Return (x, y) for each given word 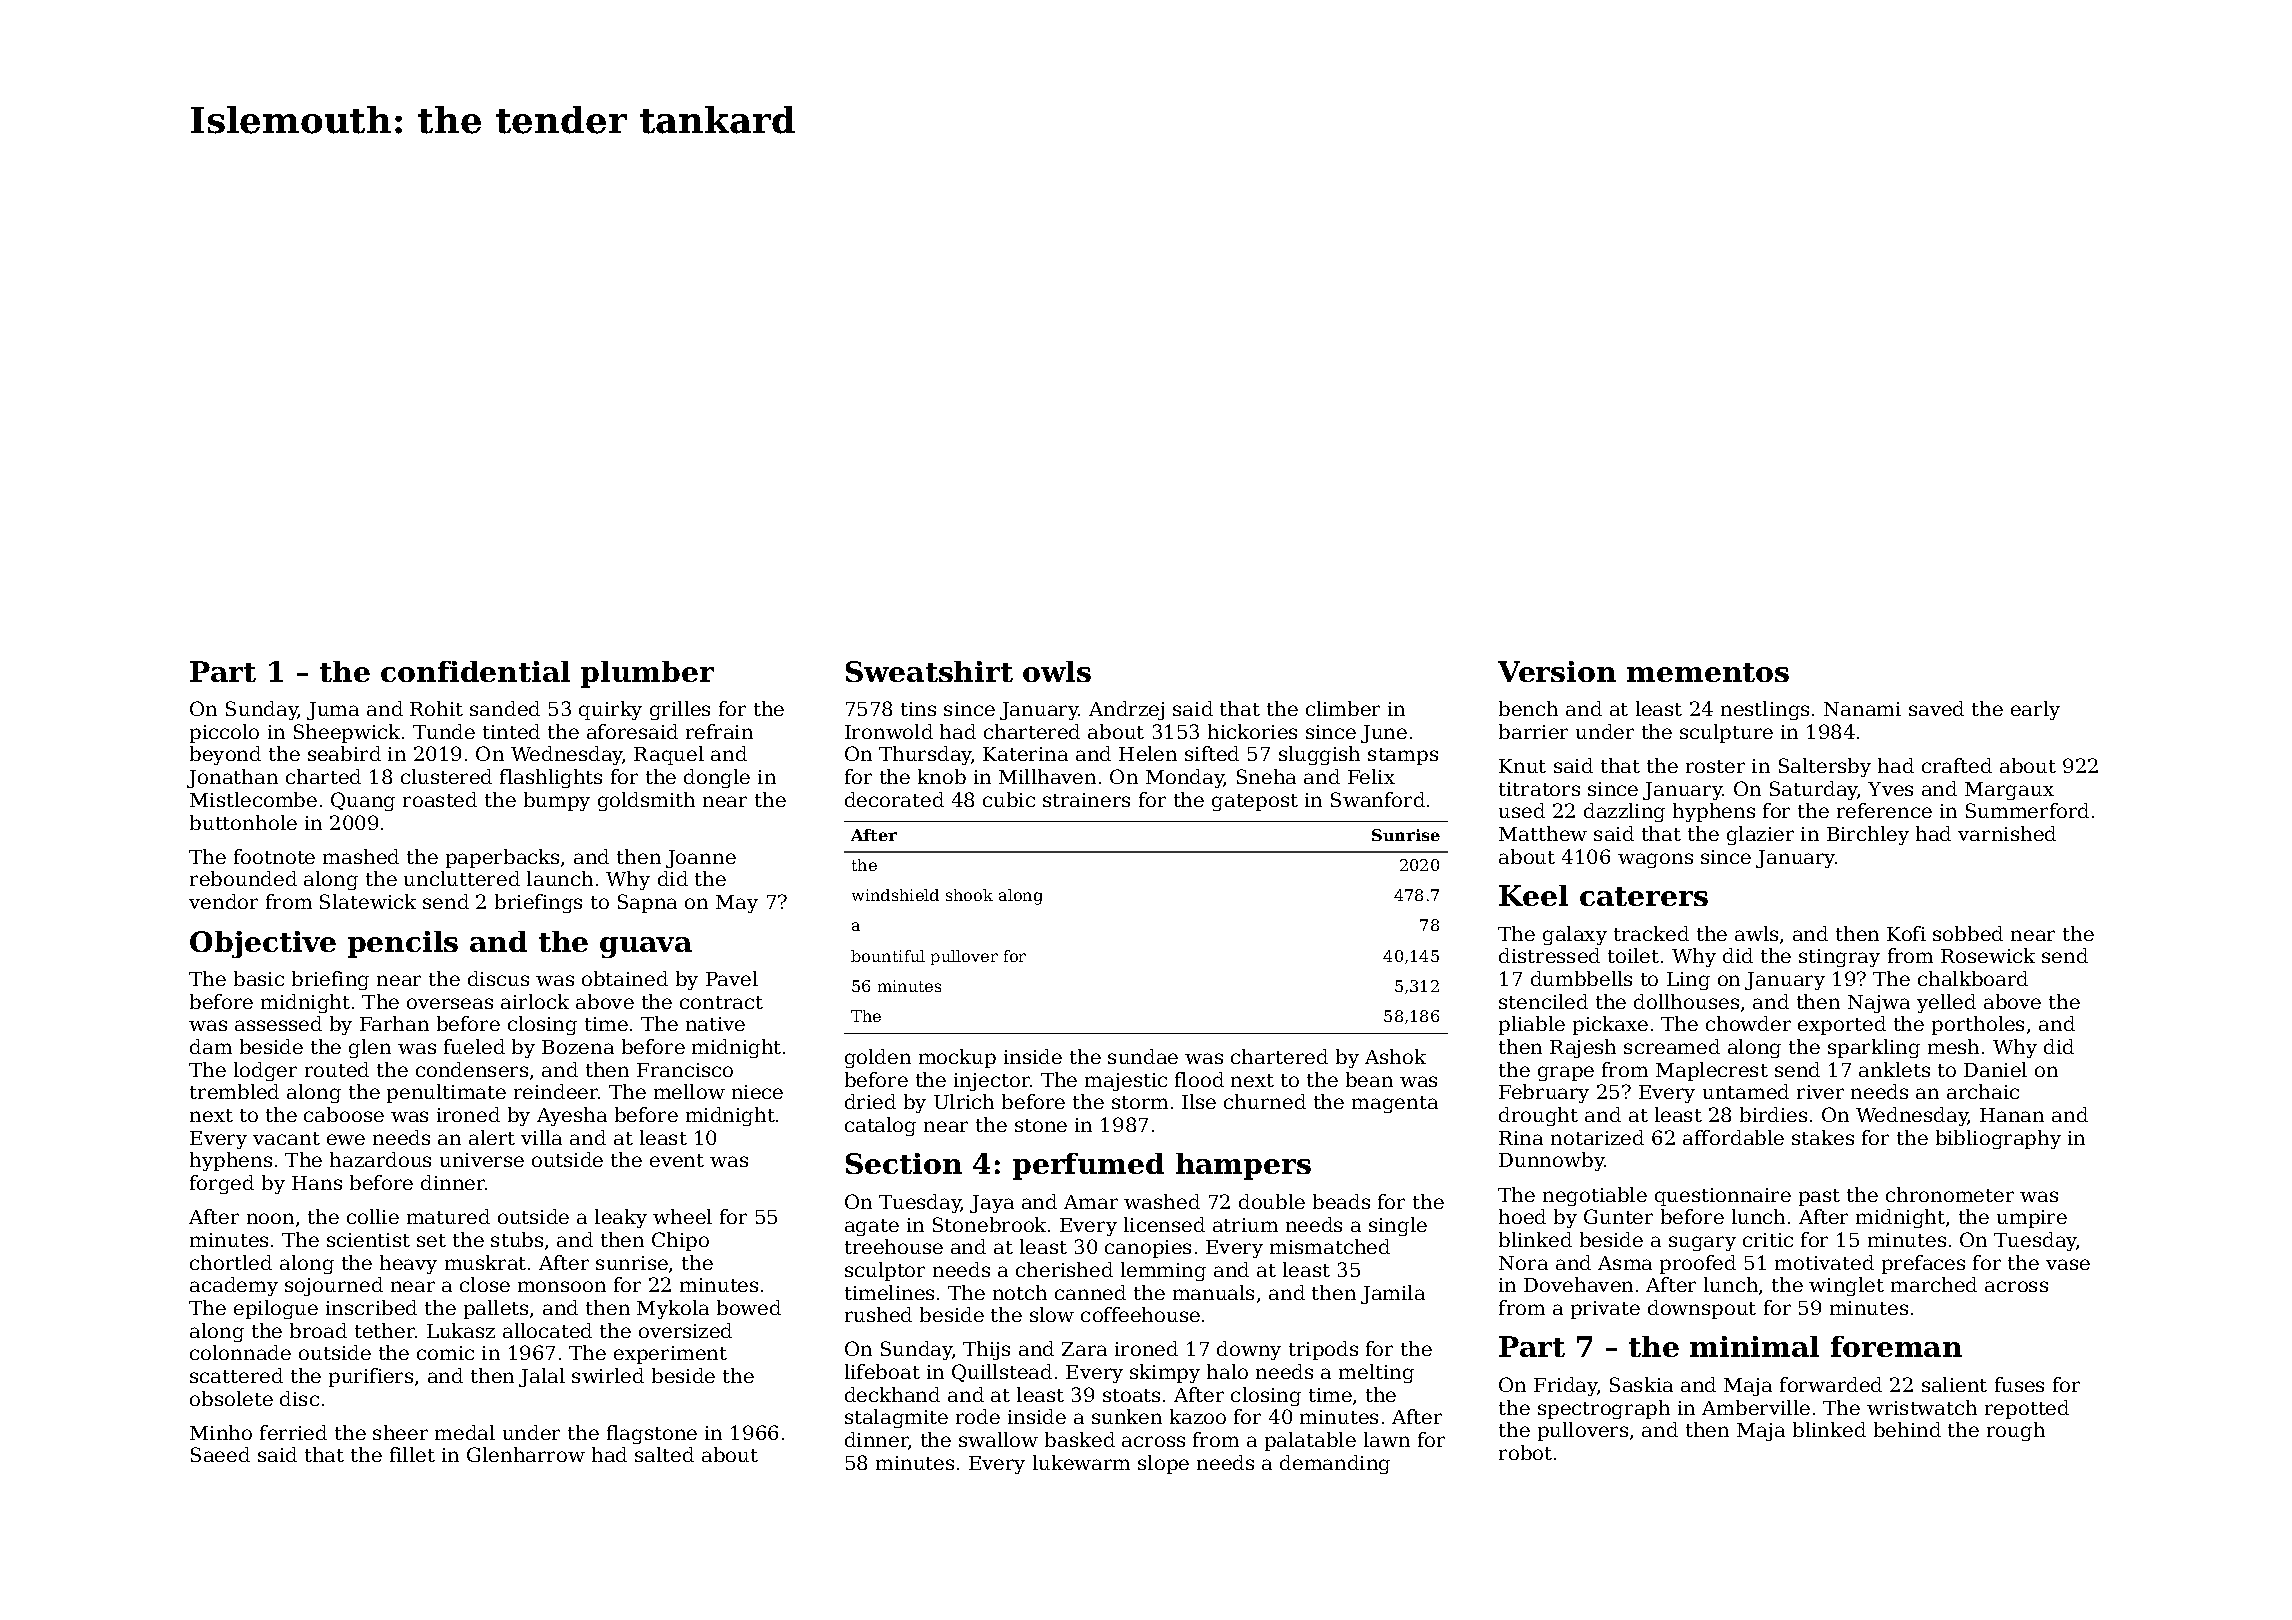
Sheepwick (347, 733)
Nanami (1862, 709)
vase (2068, 1264)
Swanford (1378, 799)
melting (1376, 1373)
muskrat (485, 1262)
